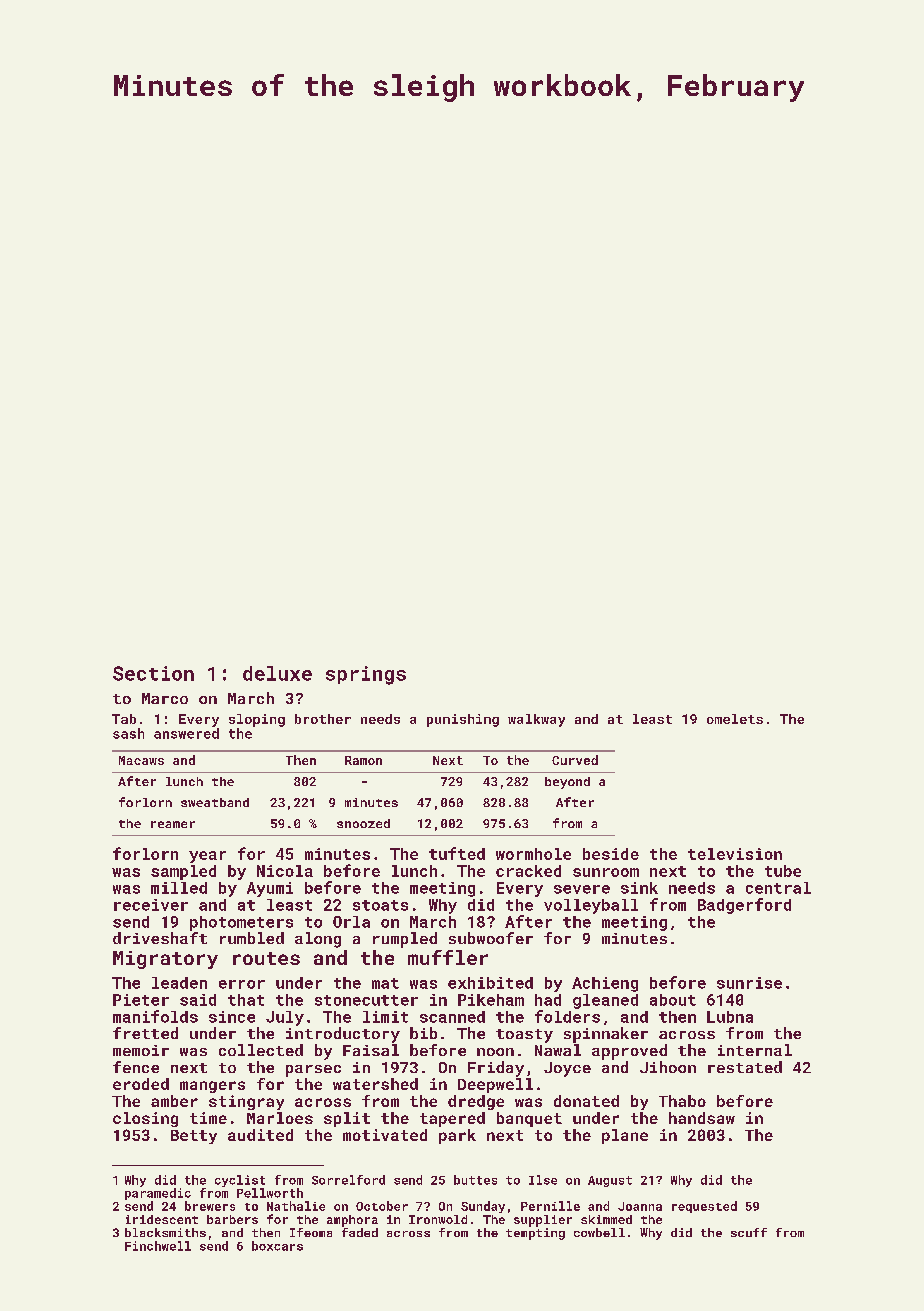  What do you see at coordinates (162, 1219) in the image?
I see `iridescent` at bounding box center [162, 1219].
